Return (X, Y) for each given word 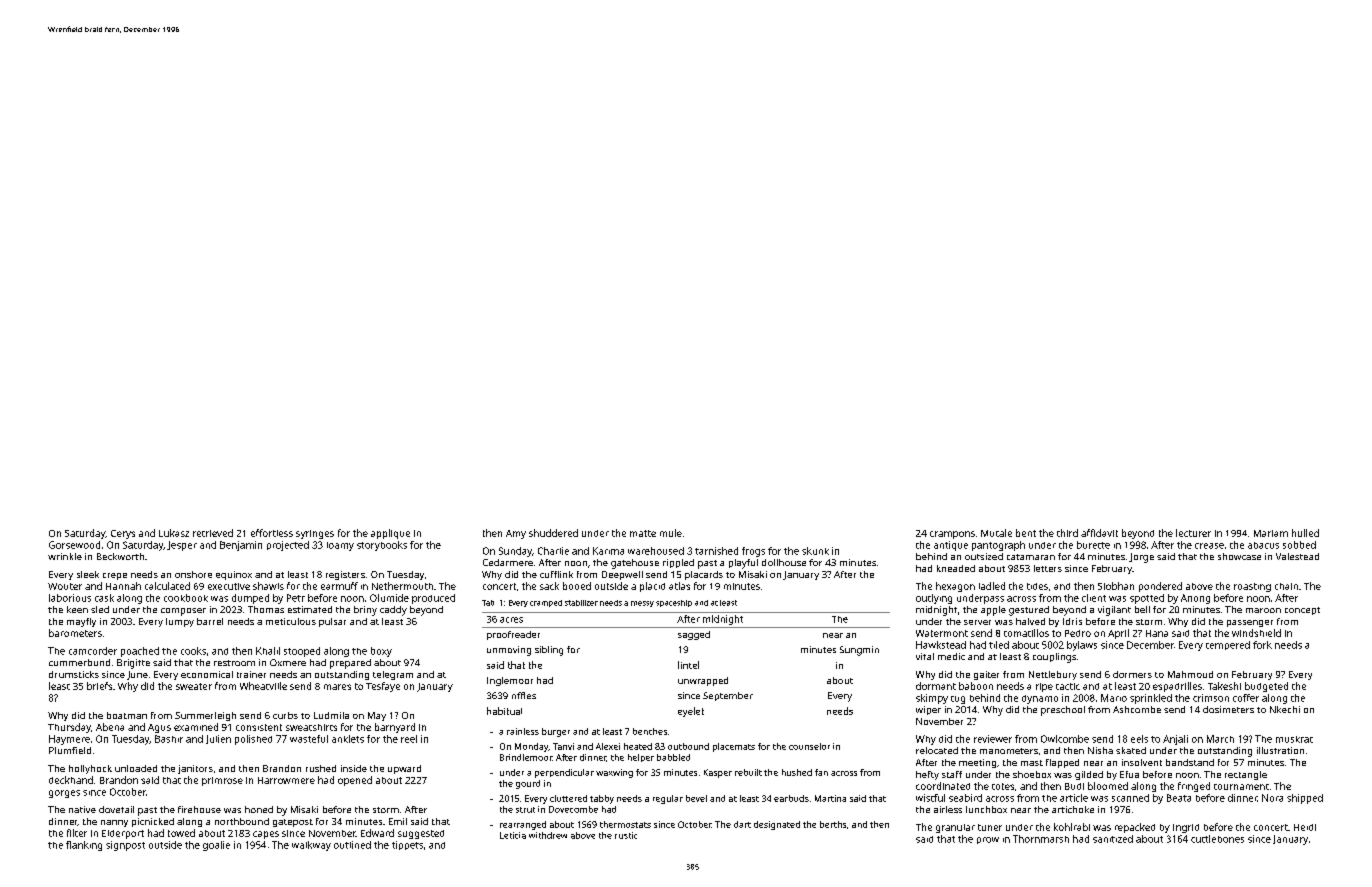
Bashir (169, 739)
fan (821, 772)
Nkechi (1285, 709)
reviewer (993, 739)
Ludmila (331, 715)
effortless (272, 533)
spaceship (674, 603)
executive (229, 586)
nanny (114, 823)
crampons (952, 535)
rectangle (1246, 775)
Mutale (996, 533)
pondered (1160, 587)
